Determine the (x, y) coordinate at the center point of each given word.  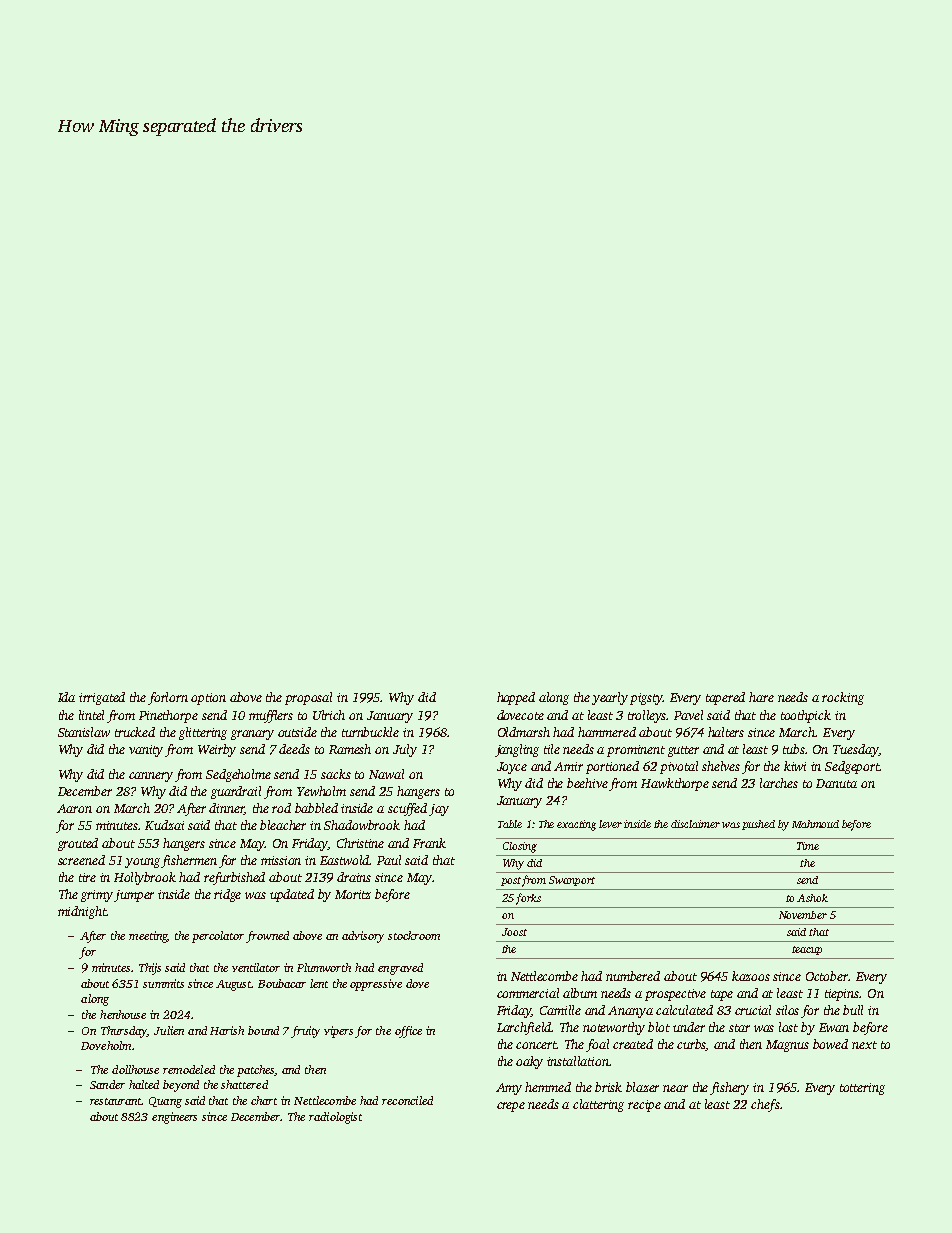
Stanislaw (84, 732)
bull (853, 1010)
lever (610, 824)
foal (597, 1045)
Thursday (124, 1032)
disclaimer (695, 824)
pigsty (647, 699)
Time (808, 846)
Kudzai (164, 825)
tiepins (842, 995)
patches (256, 1071)
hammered (607, 732)
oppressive (376, 985)
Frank (429, 843)
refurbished (234, 878)
